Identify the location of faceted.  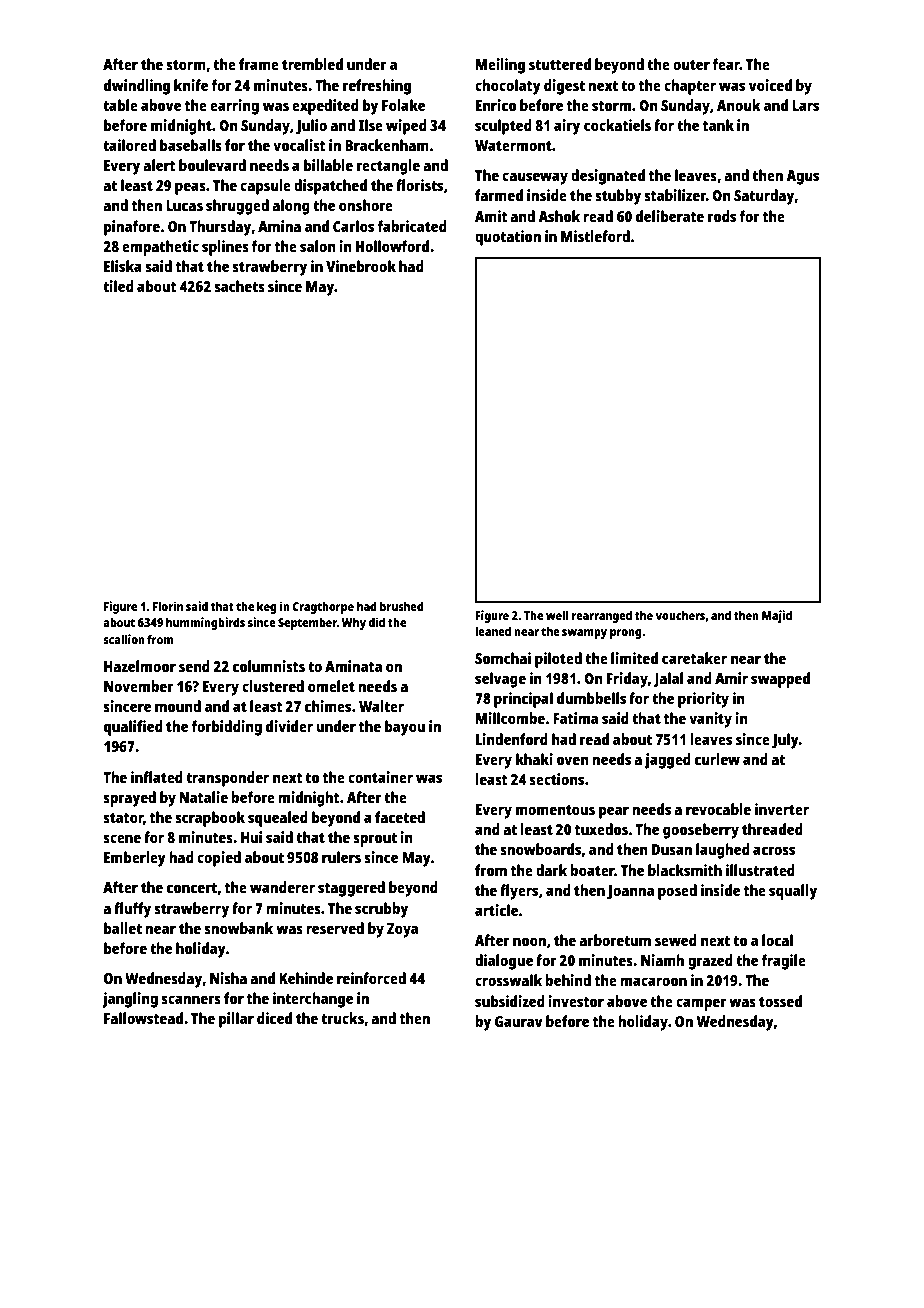
(400, 817).
